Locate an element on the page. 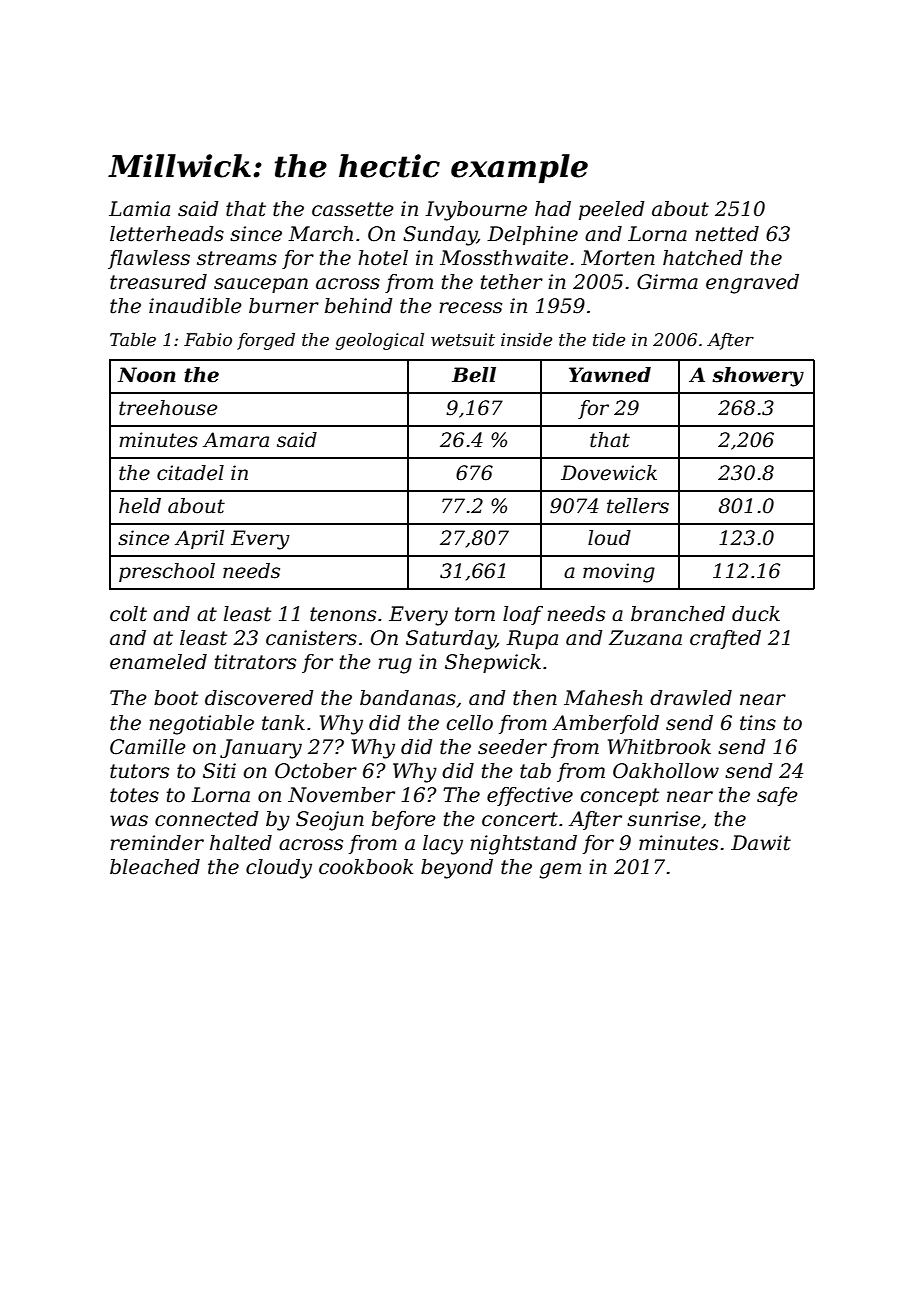 The image size is (924, 1314). Siti is located at coordinates (219, 771).
